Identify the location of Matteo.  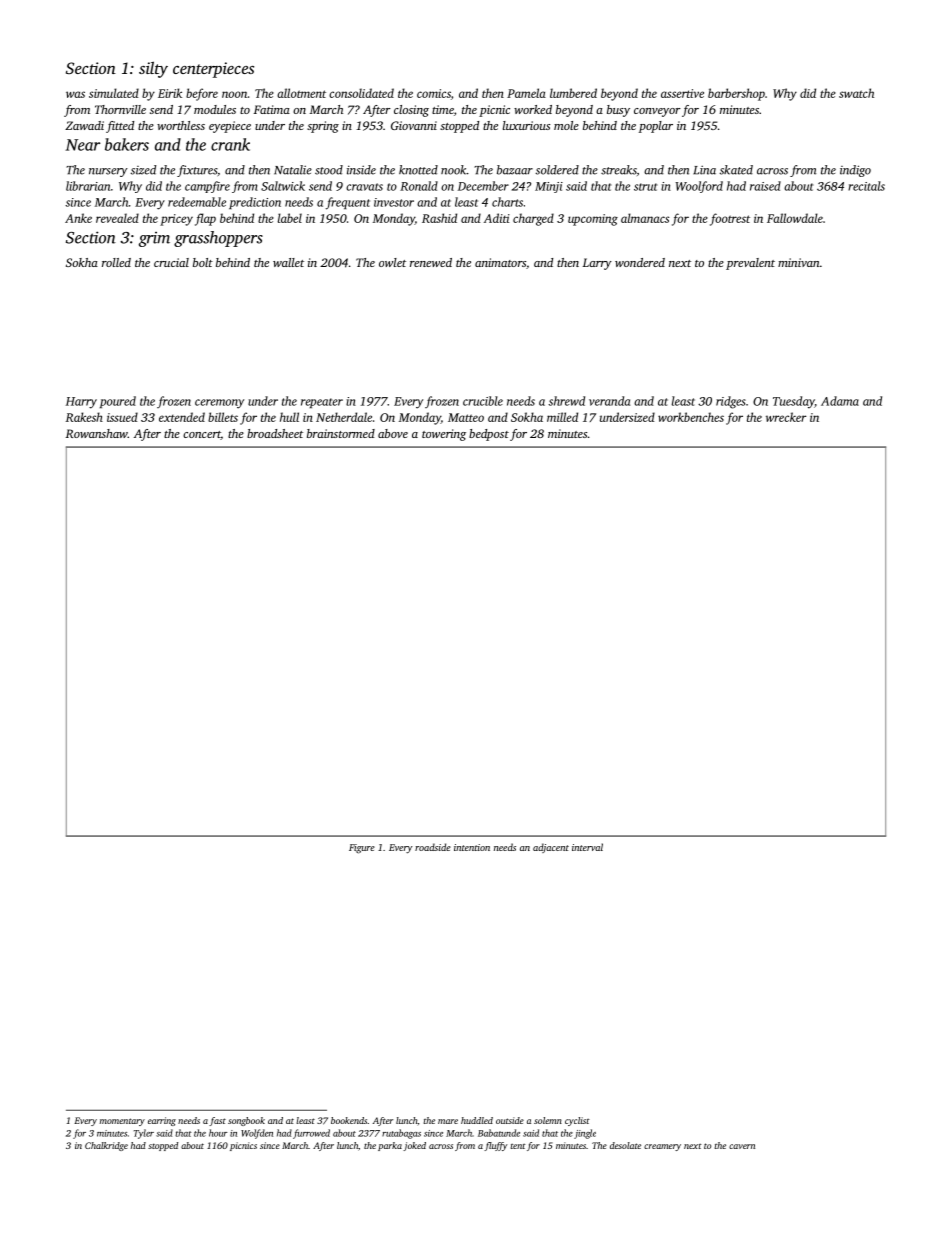
(466, 417).
